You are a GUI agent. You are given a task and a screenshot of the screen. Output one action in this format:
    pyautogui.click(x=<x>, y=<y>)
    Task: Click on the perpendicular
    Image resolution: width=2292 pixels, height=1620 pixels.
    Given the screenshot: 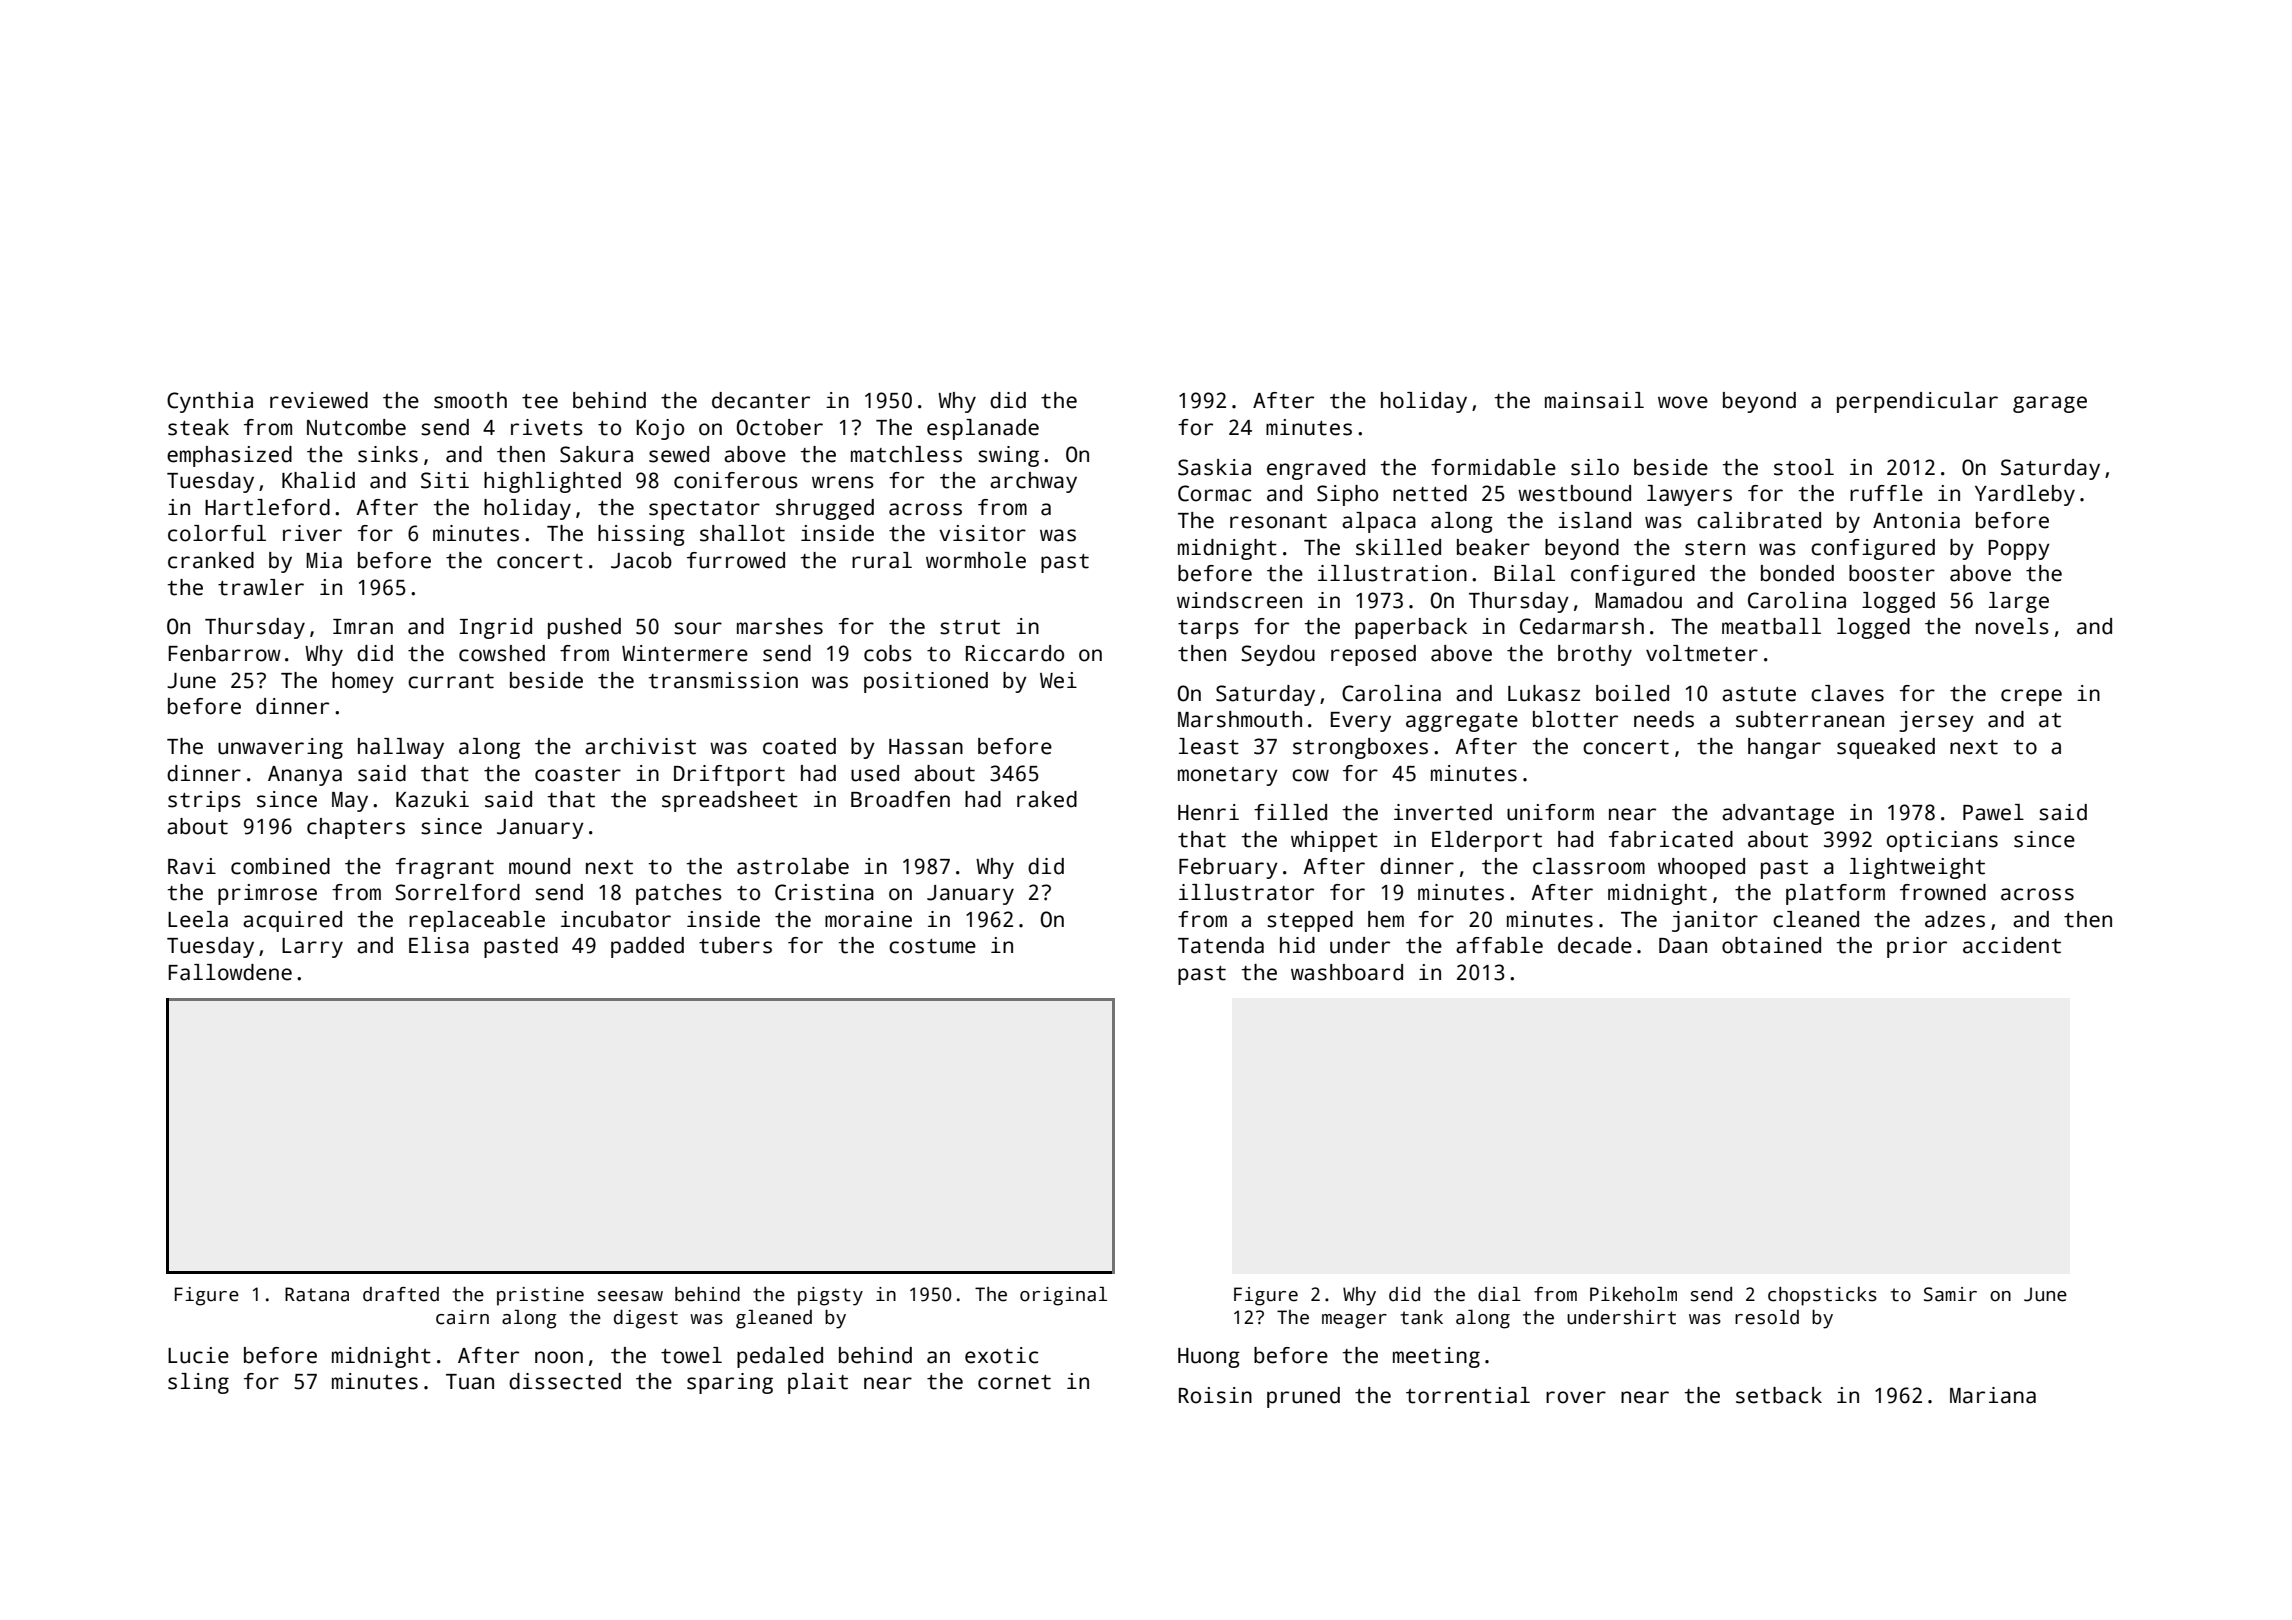 What is the action you would take?
    pyautogui.click(x=1917, y=402)
